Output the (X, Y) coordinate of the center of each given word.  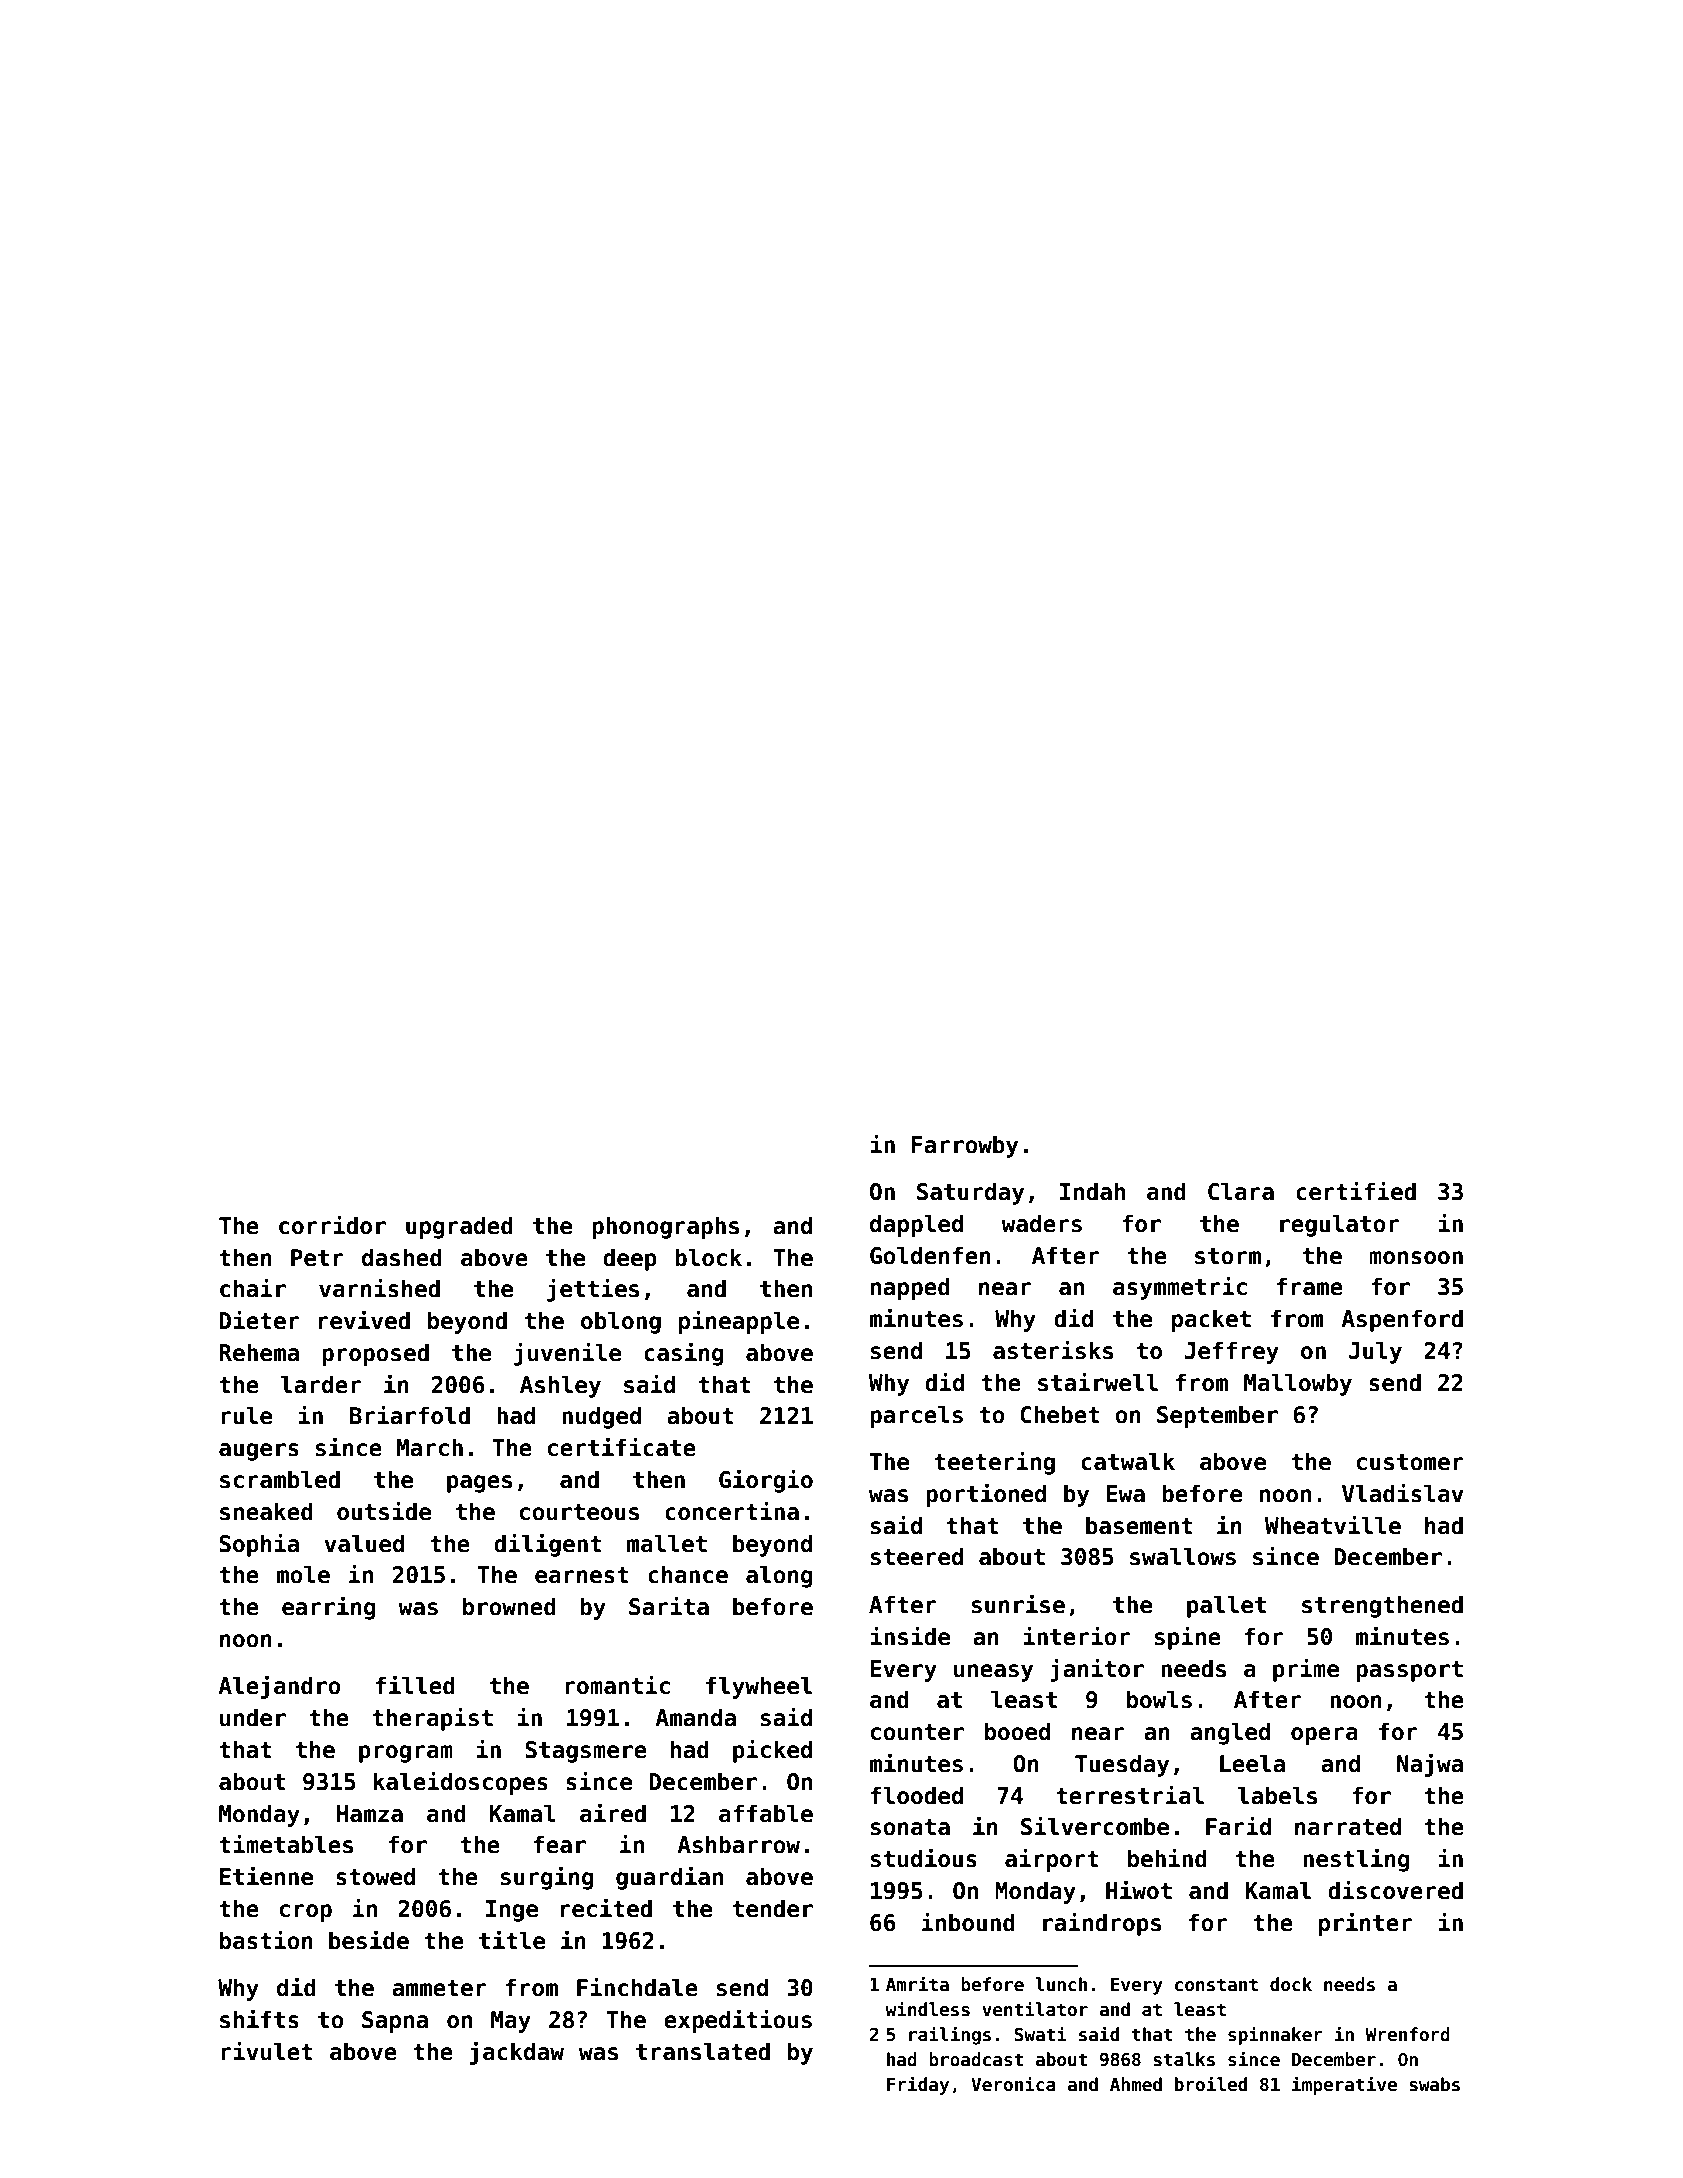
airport (1052, 1860)
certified (1356, 1191)
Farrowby (965, 1146)
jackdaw (517, 2053)
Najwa (1430, 1765)
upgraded (459, 1227)
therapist (432, 1719)
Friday (918, 2085)
